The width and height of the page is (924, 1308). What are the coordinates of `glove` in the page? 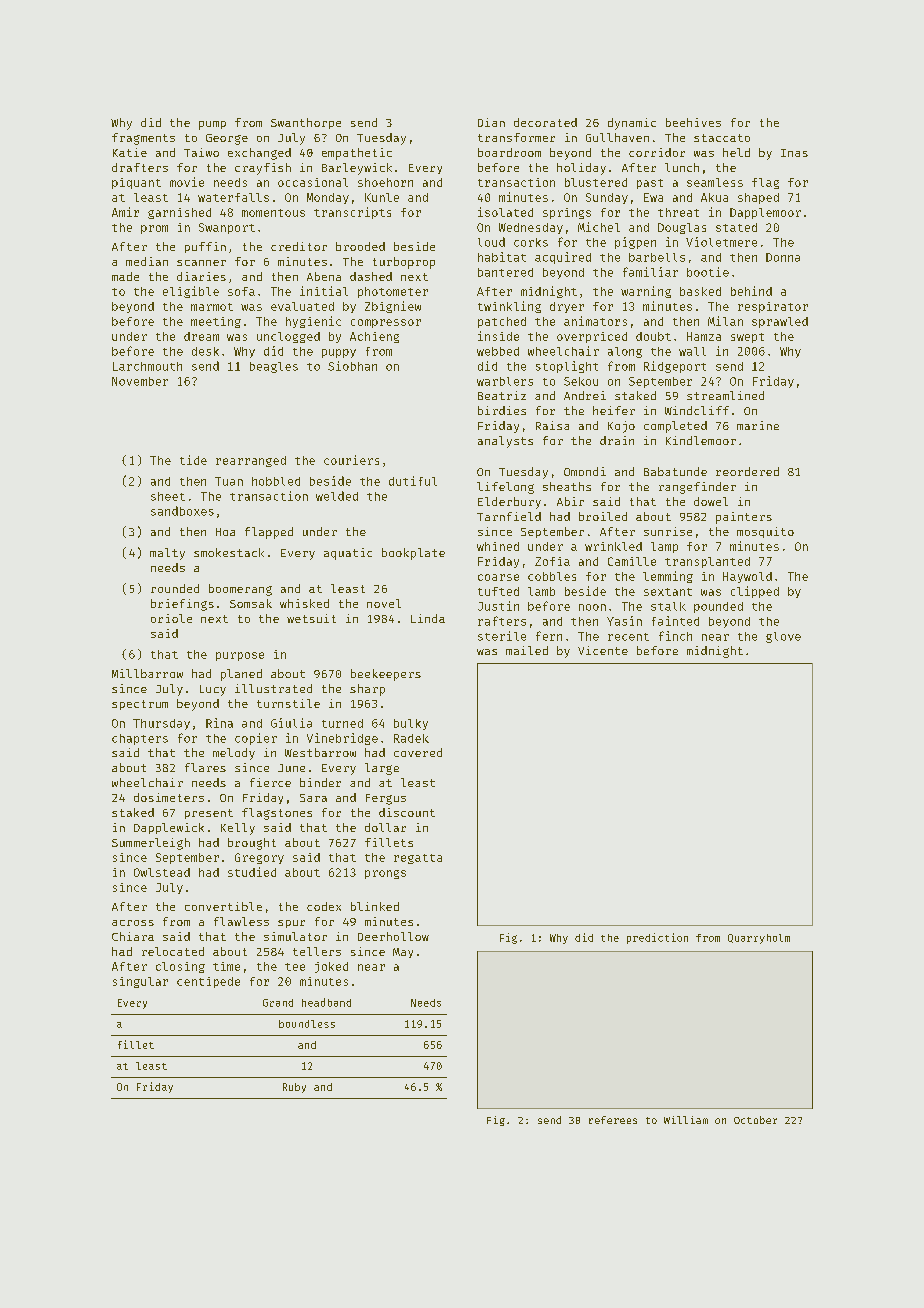 It's located at (783, 637).
